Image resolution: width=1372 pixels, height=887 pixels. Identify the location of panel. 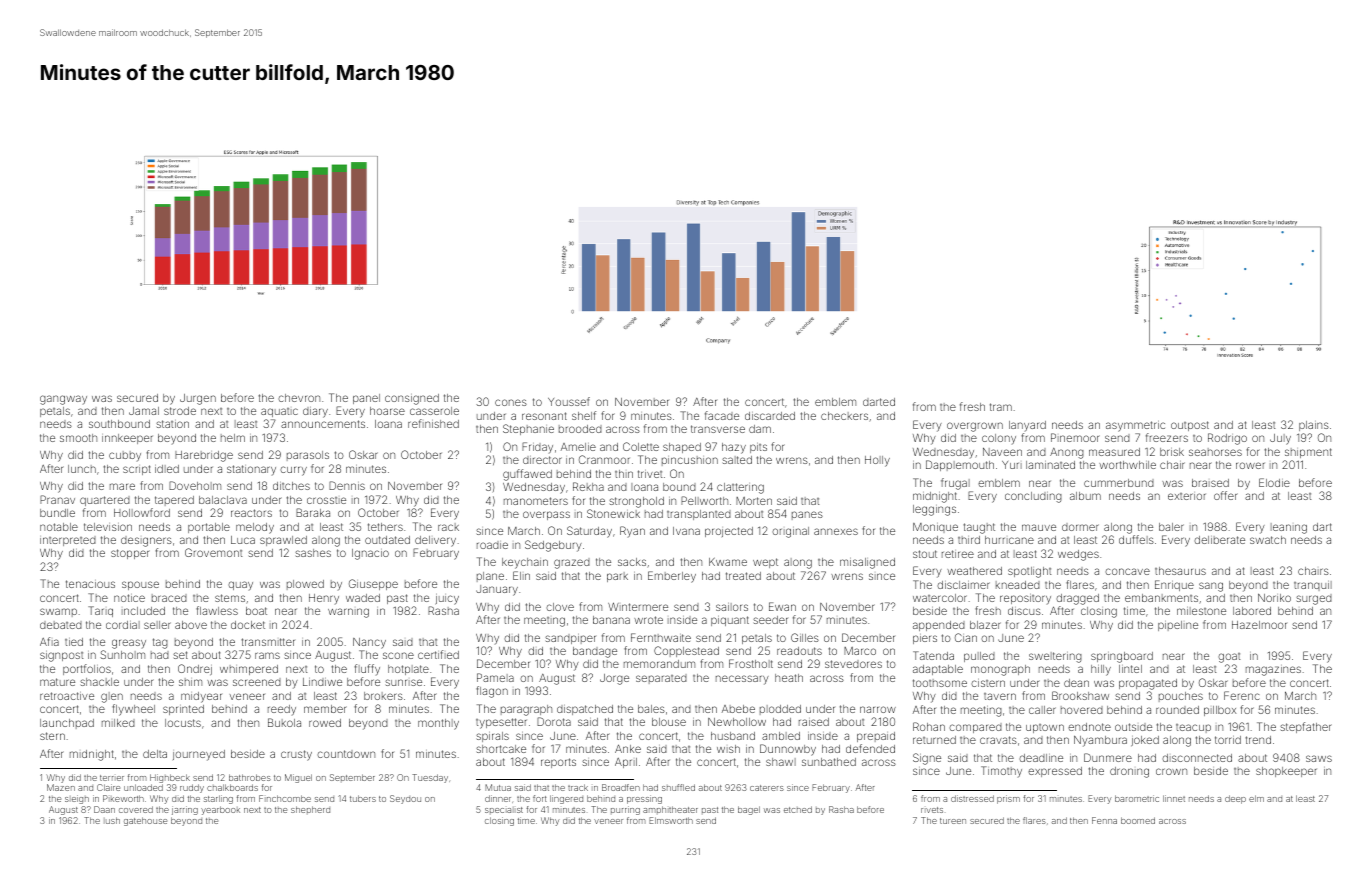
(366, 399).
